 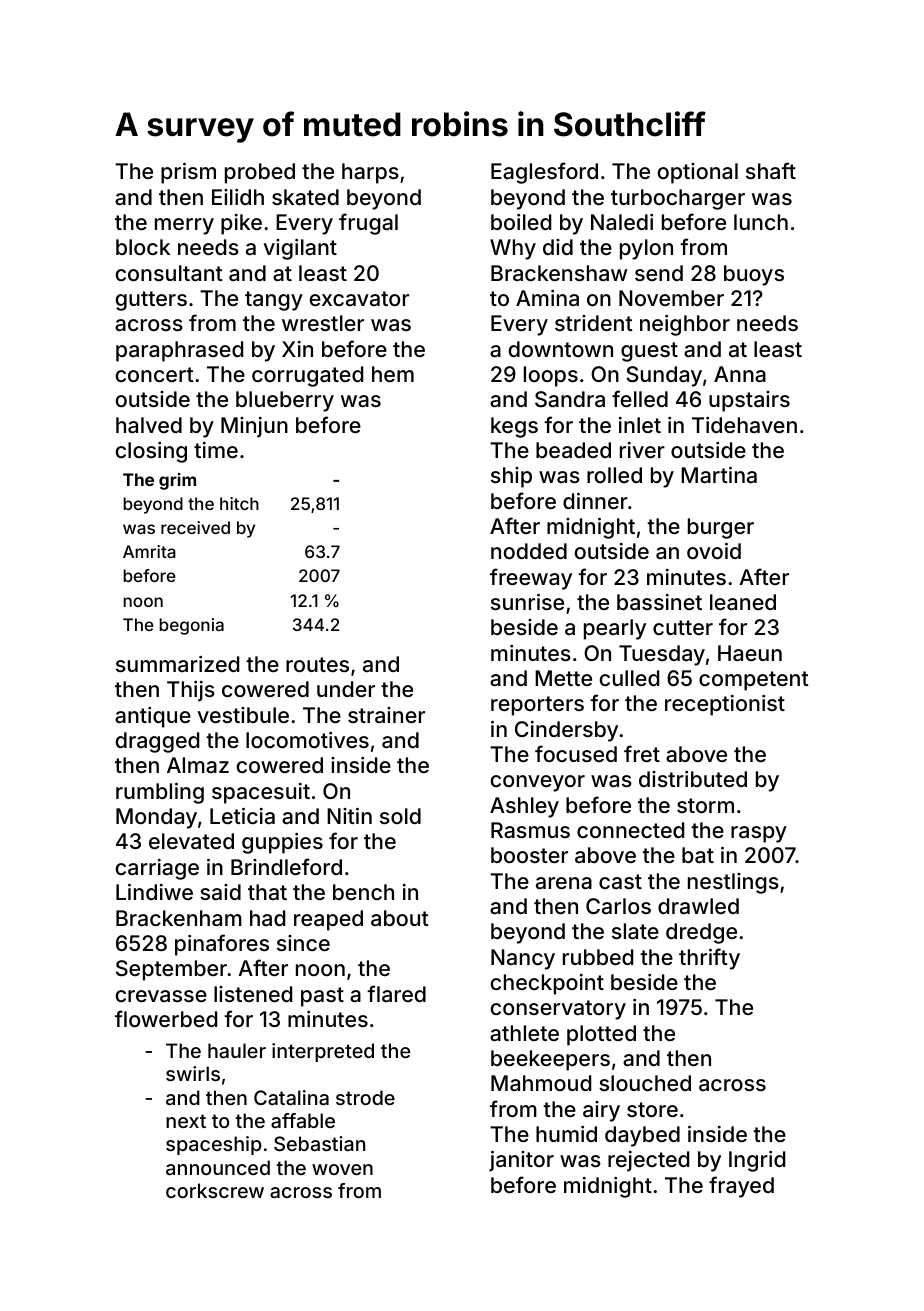 What do you see at coordinates (652, 1109) in the screenshot?
I see `store` at bounding box center [652, 1109].
